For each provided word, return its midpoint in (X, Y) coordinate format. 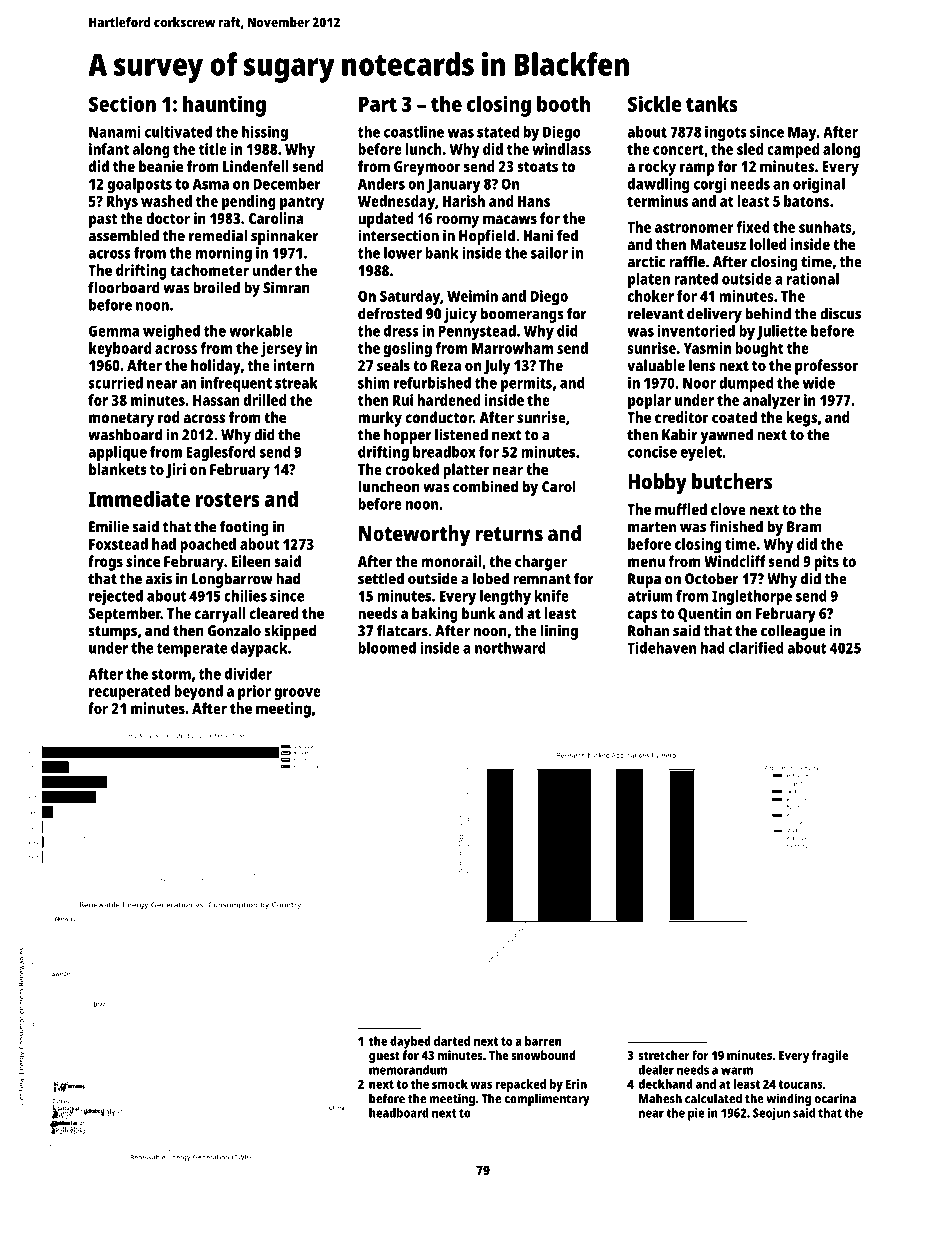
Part (378, 104)
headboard (399, 1113)
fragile (830, 1056)
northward (510, 648)
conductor (439, 417)
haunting (224, 106)
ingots (726, 133)
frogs (105, 563)
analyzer (771, 402)
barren (543, 1041)
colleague (793, 632)
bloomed (387, 648)
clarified (756, 648)
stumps (112, 633)
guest (384, 1057)
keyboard (120, 350)
